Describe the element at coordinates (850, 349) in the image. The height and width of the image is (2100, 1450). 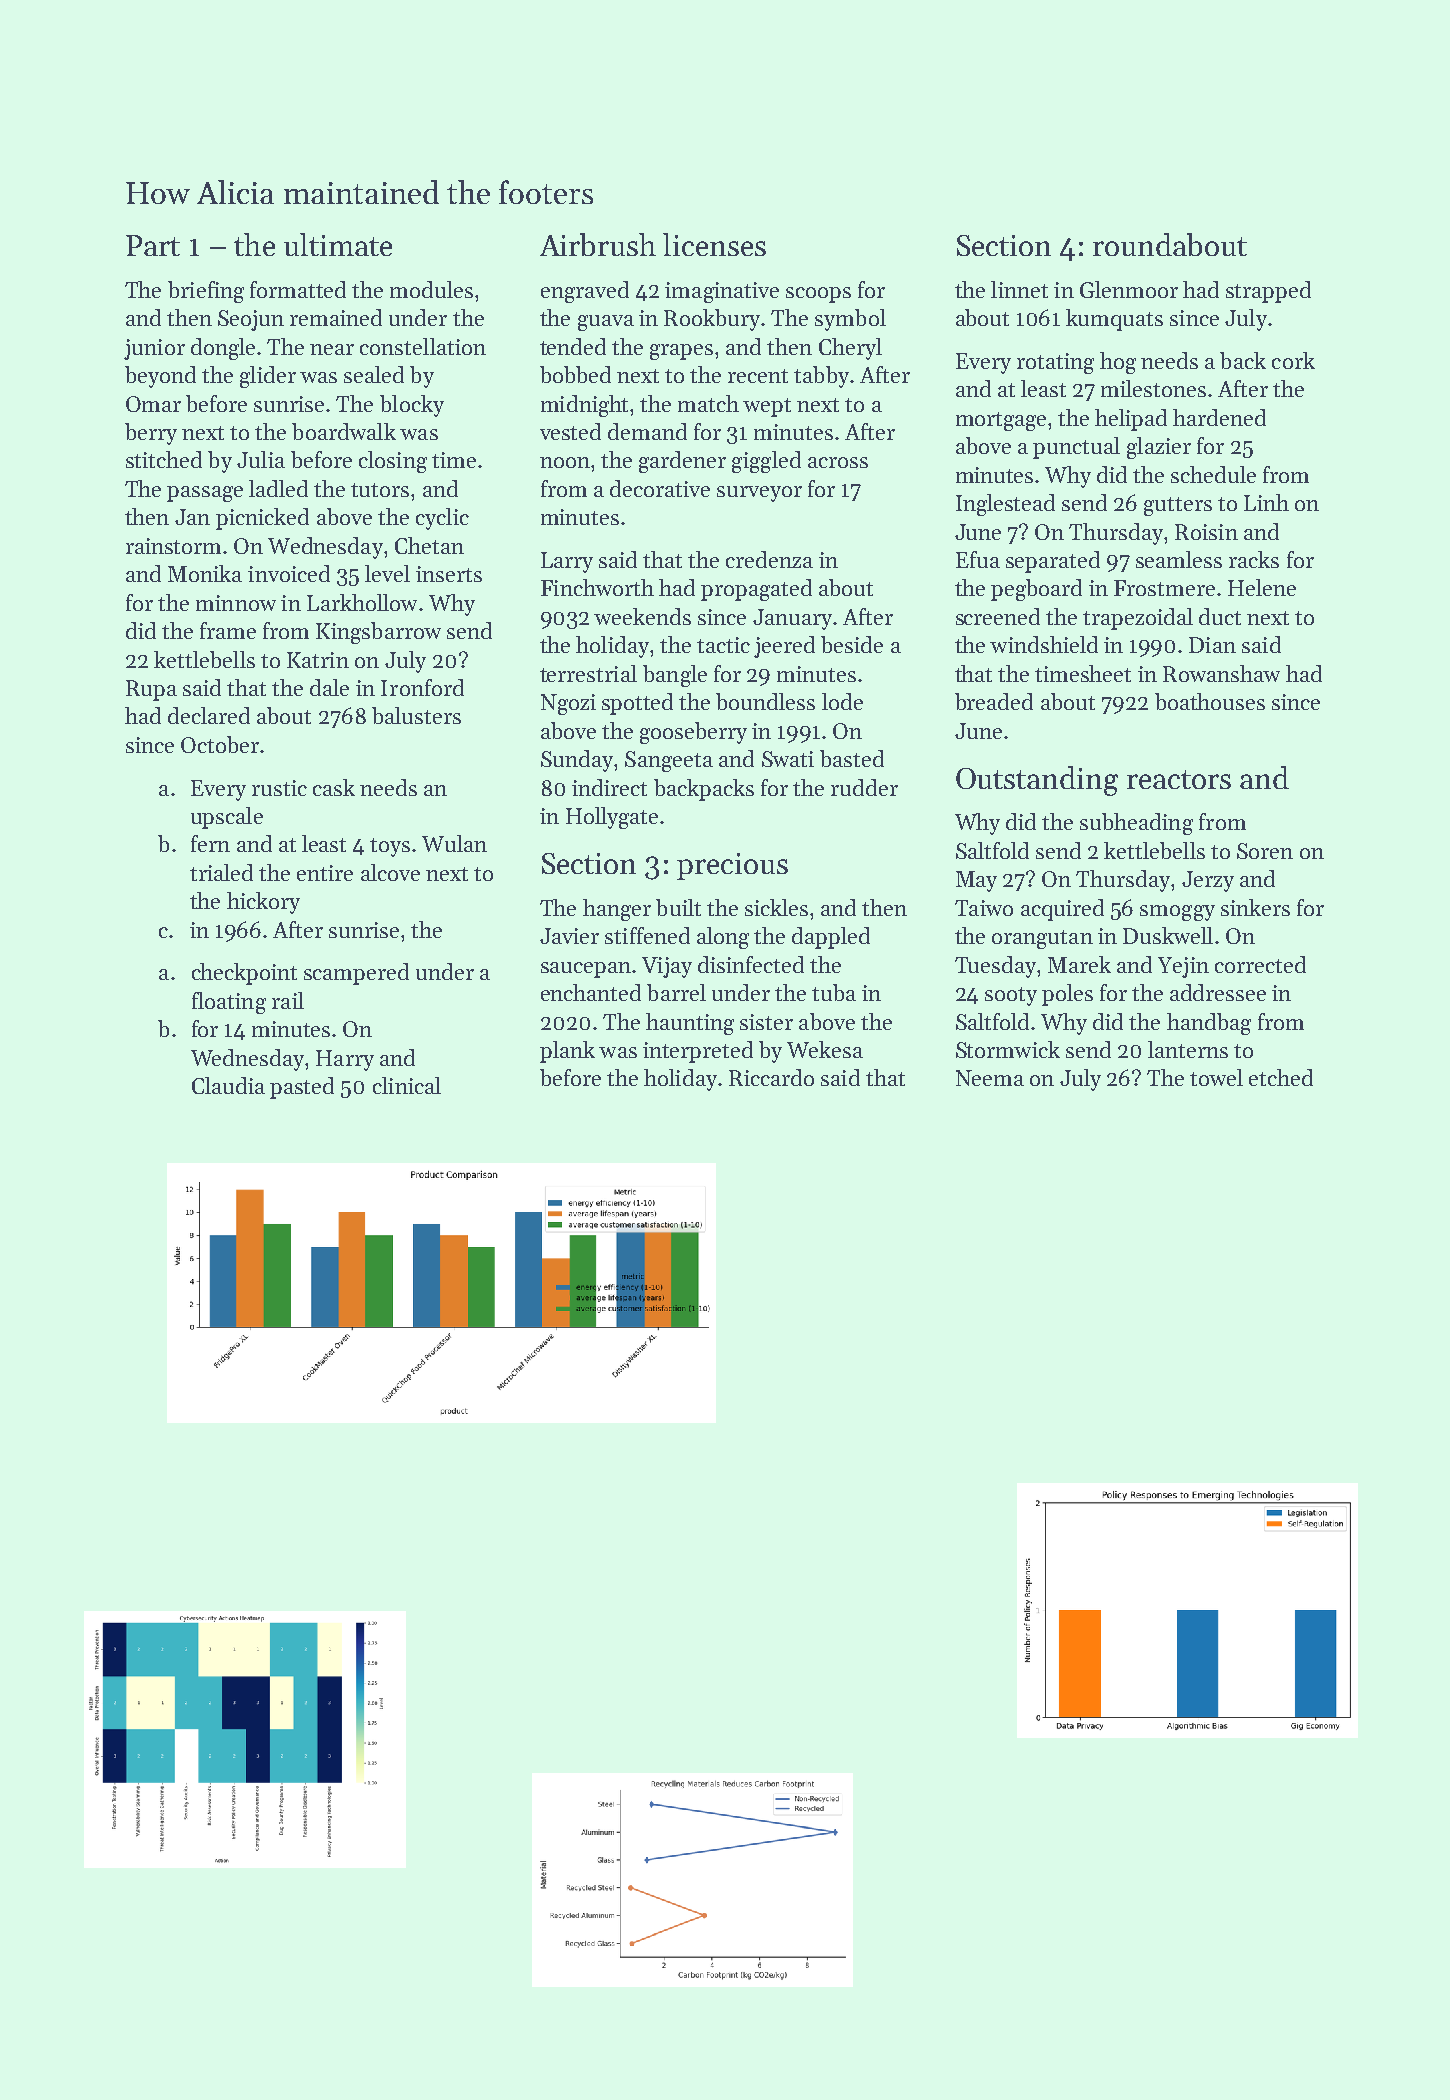
I see `Cheryl` at that location.
